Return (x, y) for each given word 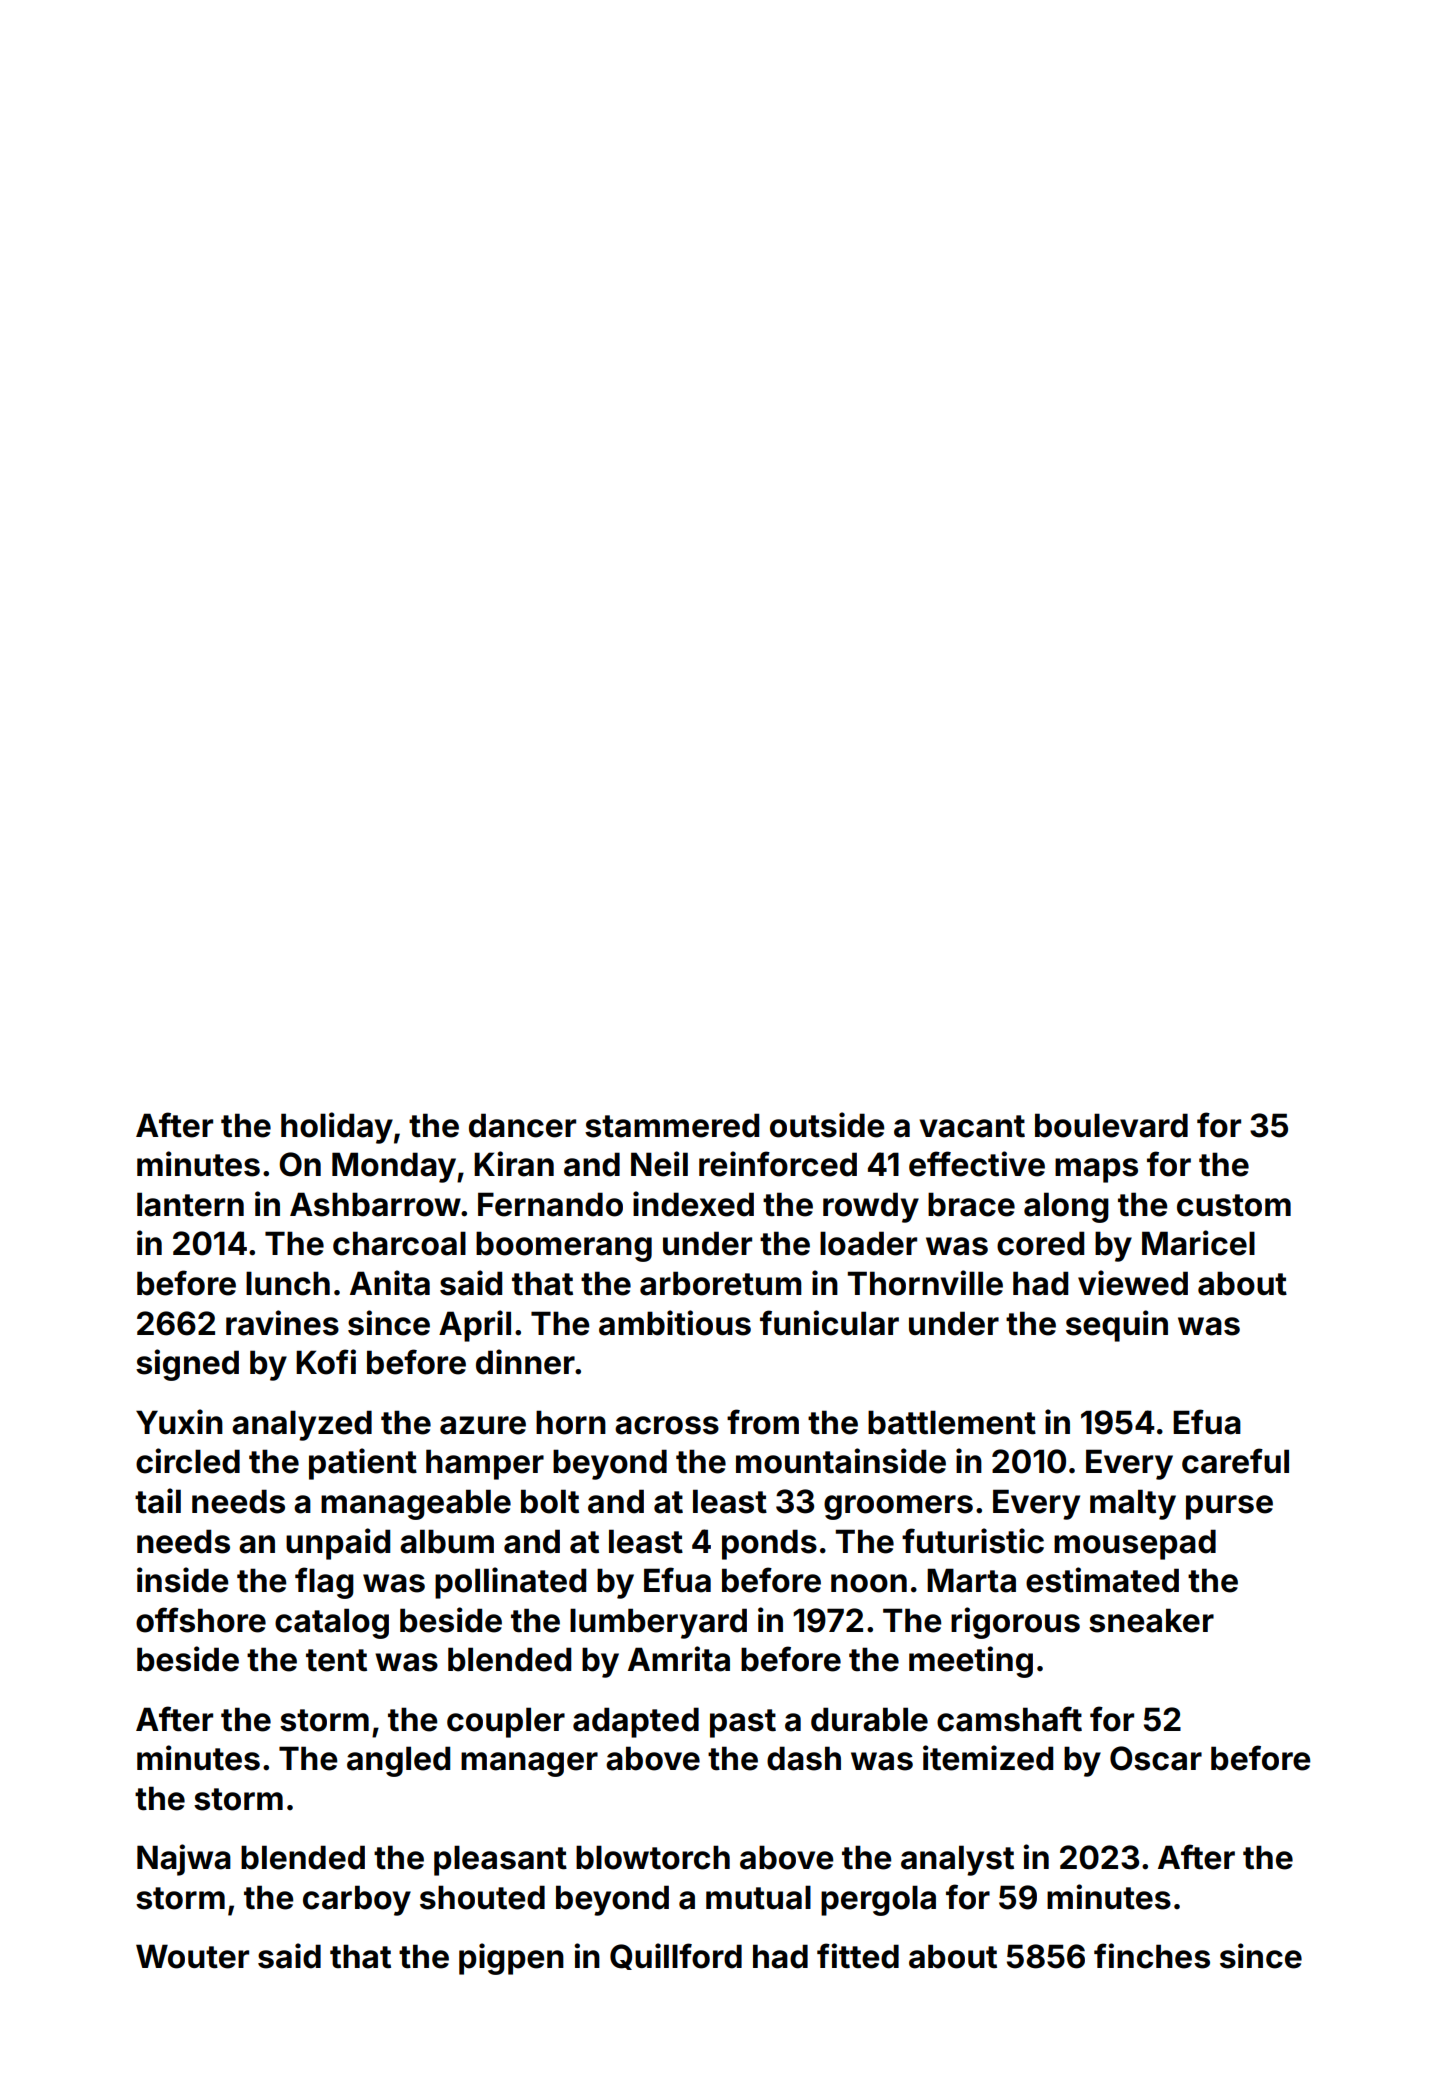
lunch (288, 1283)
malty (1133, 1504)
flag (324, 1583)
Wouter (192, 1956)
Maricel (1198, 1243)
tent (336, 1660)
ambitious (675, 1323)
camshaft (1009, 1719)
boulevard (1111, 1125)
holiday (337, 1128)
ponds (769, 1544)
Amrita (679, 1659)
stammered (672, 1125)
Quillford (676, 1956)
